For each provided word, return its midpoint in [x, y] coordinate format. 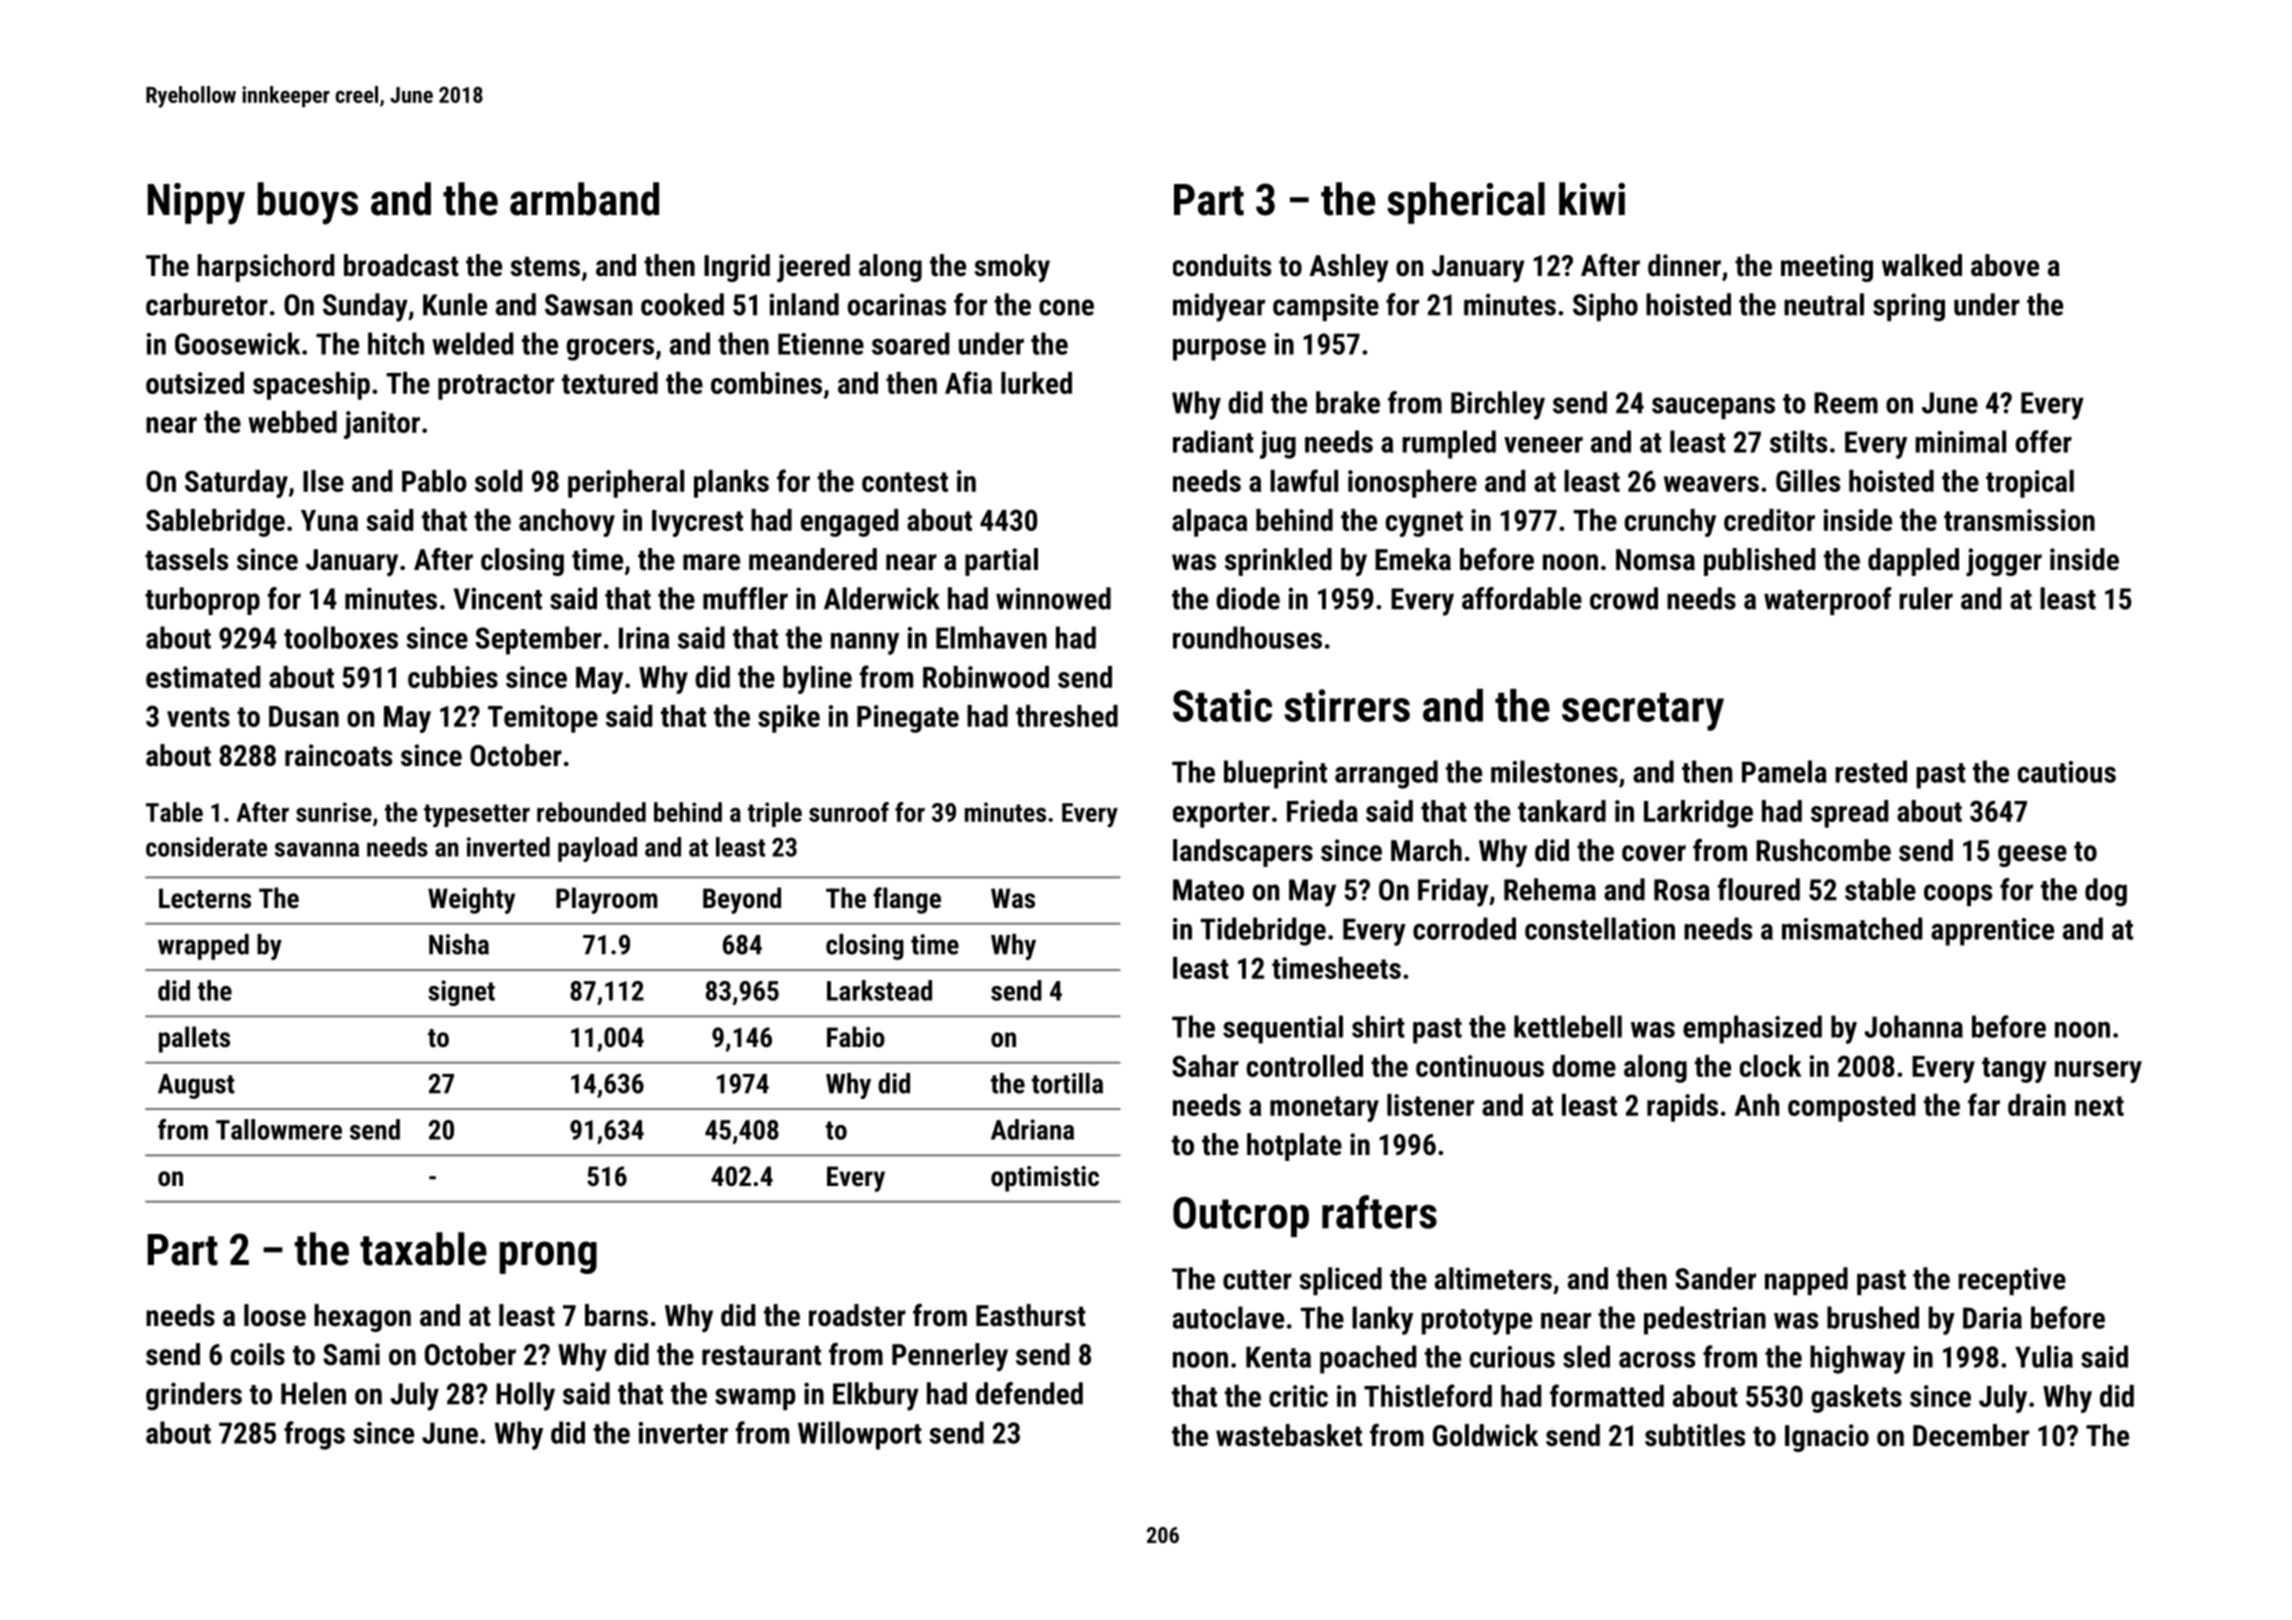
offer [2044, 441]
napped [1806, 1281]
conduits [1222, 265]
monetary [1324, 1109]
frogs [314, 1435]
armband [584, 199]
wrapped [203, 947]
